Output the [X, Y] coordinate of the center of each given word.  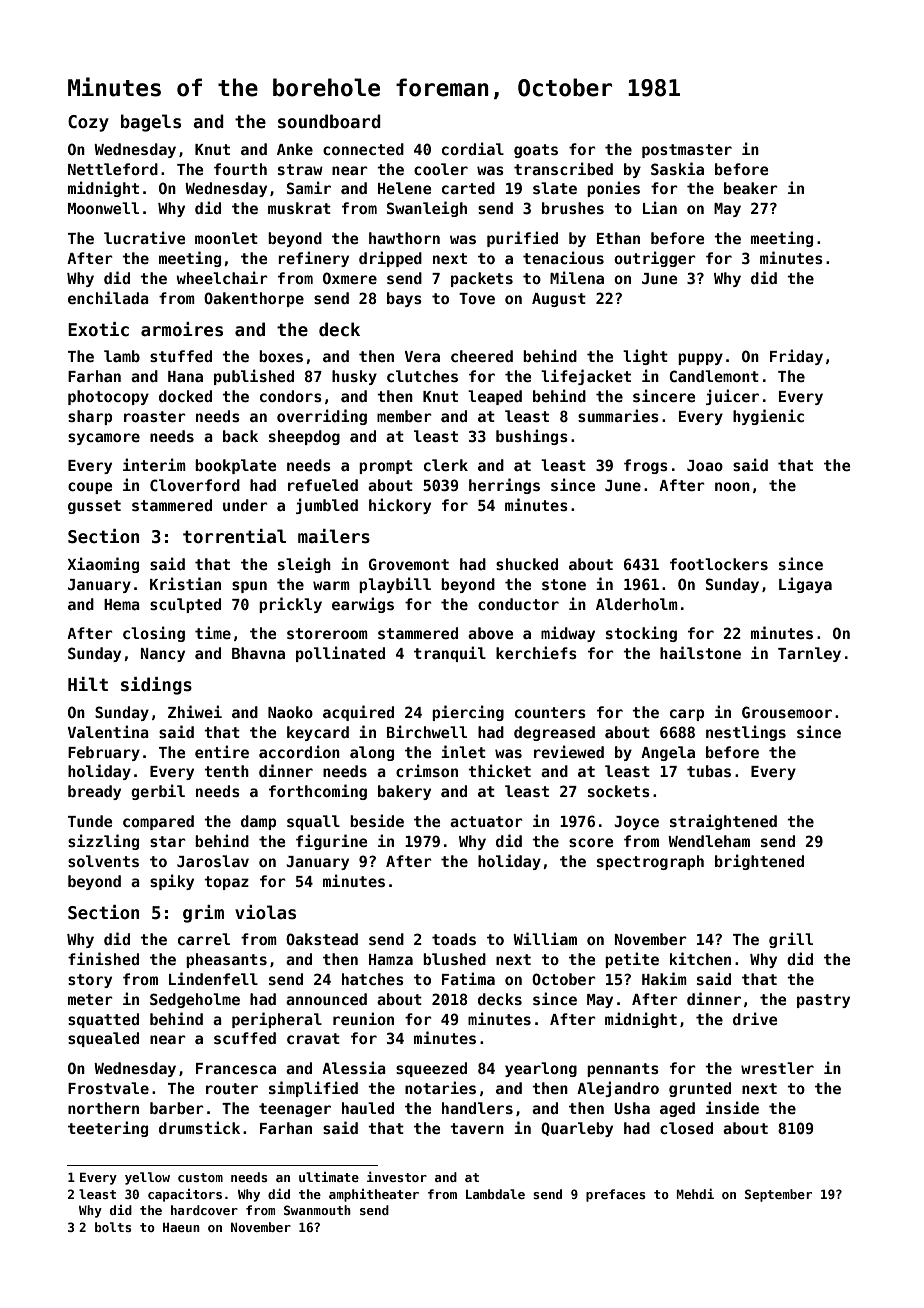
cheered [482, 356]
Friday [796, 357]
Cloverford [195, 485]
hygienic [768, 417]
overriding [322, 417]
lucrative [144, 237]
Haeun [181, 1227]
